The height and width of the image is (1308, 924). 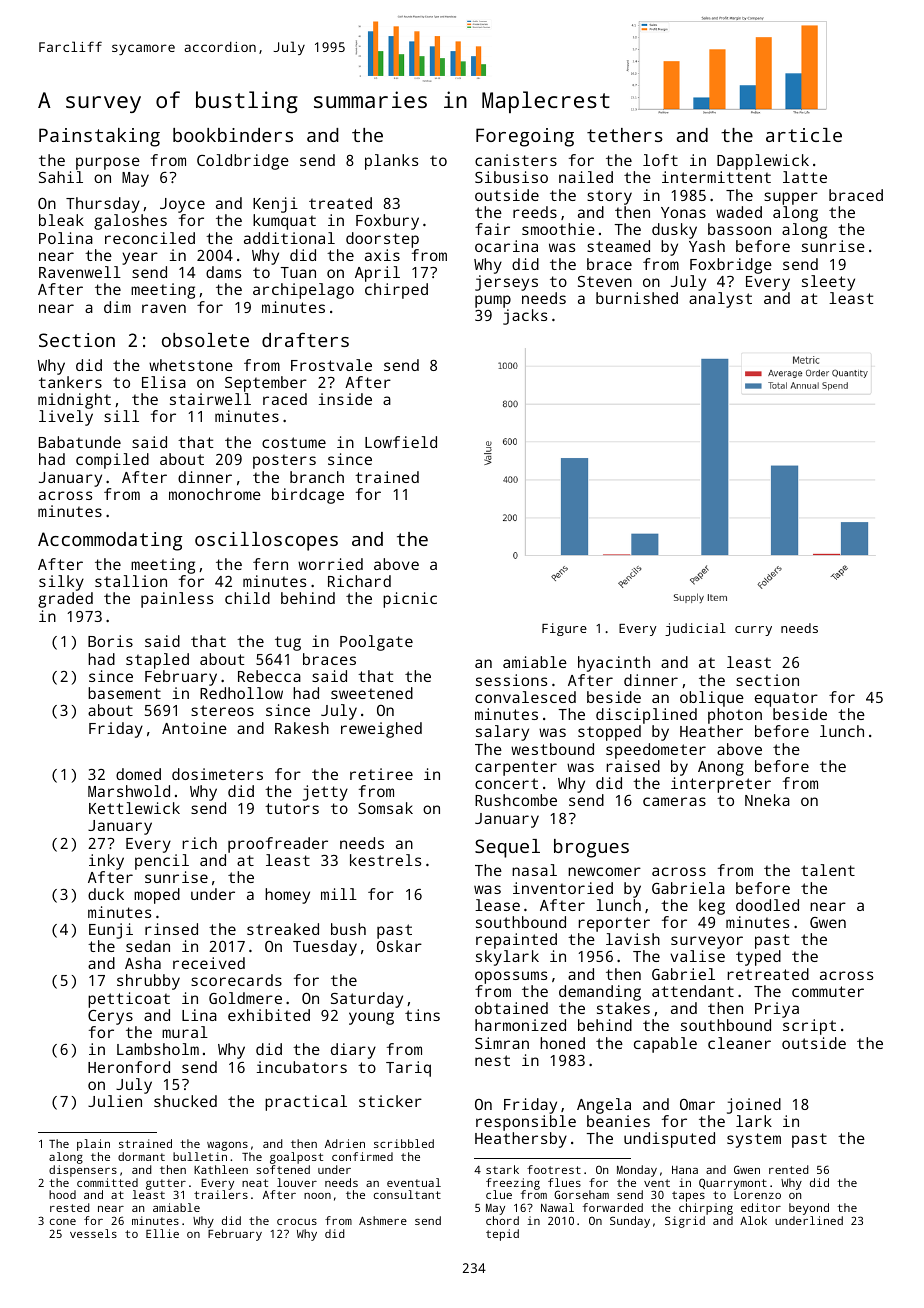 I want to click on exhibited, so click(x=269, y=1015).
